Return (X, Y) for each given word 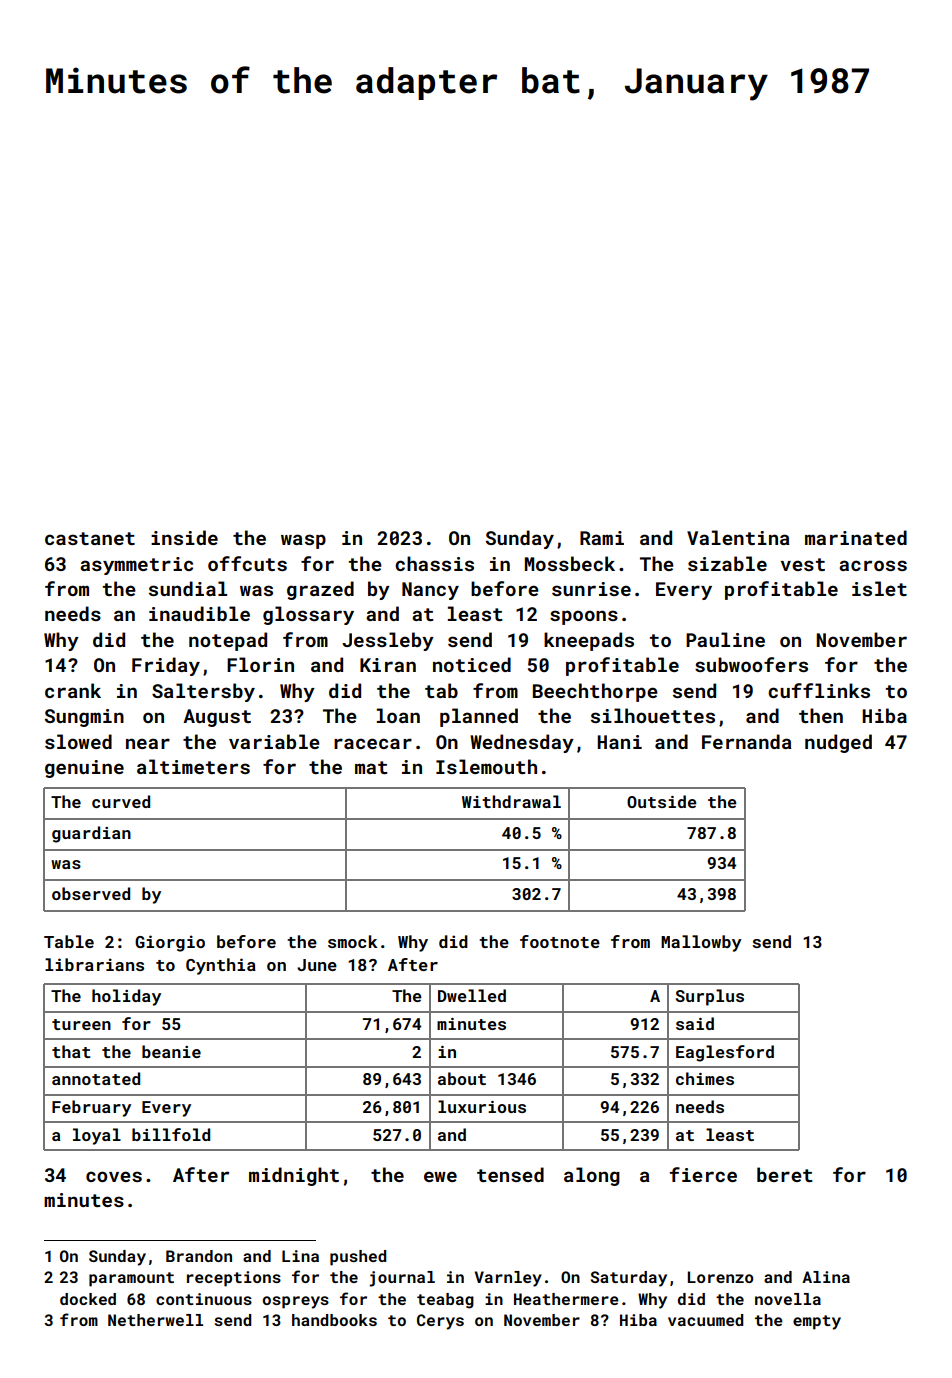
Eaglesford (725, 1053)
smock (353, 941)
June (317, 965)
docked (88, 1299)
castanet (90, 538)
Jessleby (388, 641)
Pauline (725, 639)
